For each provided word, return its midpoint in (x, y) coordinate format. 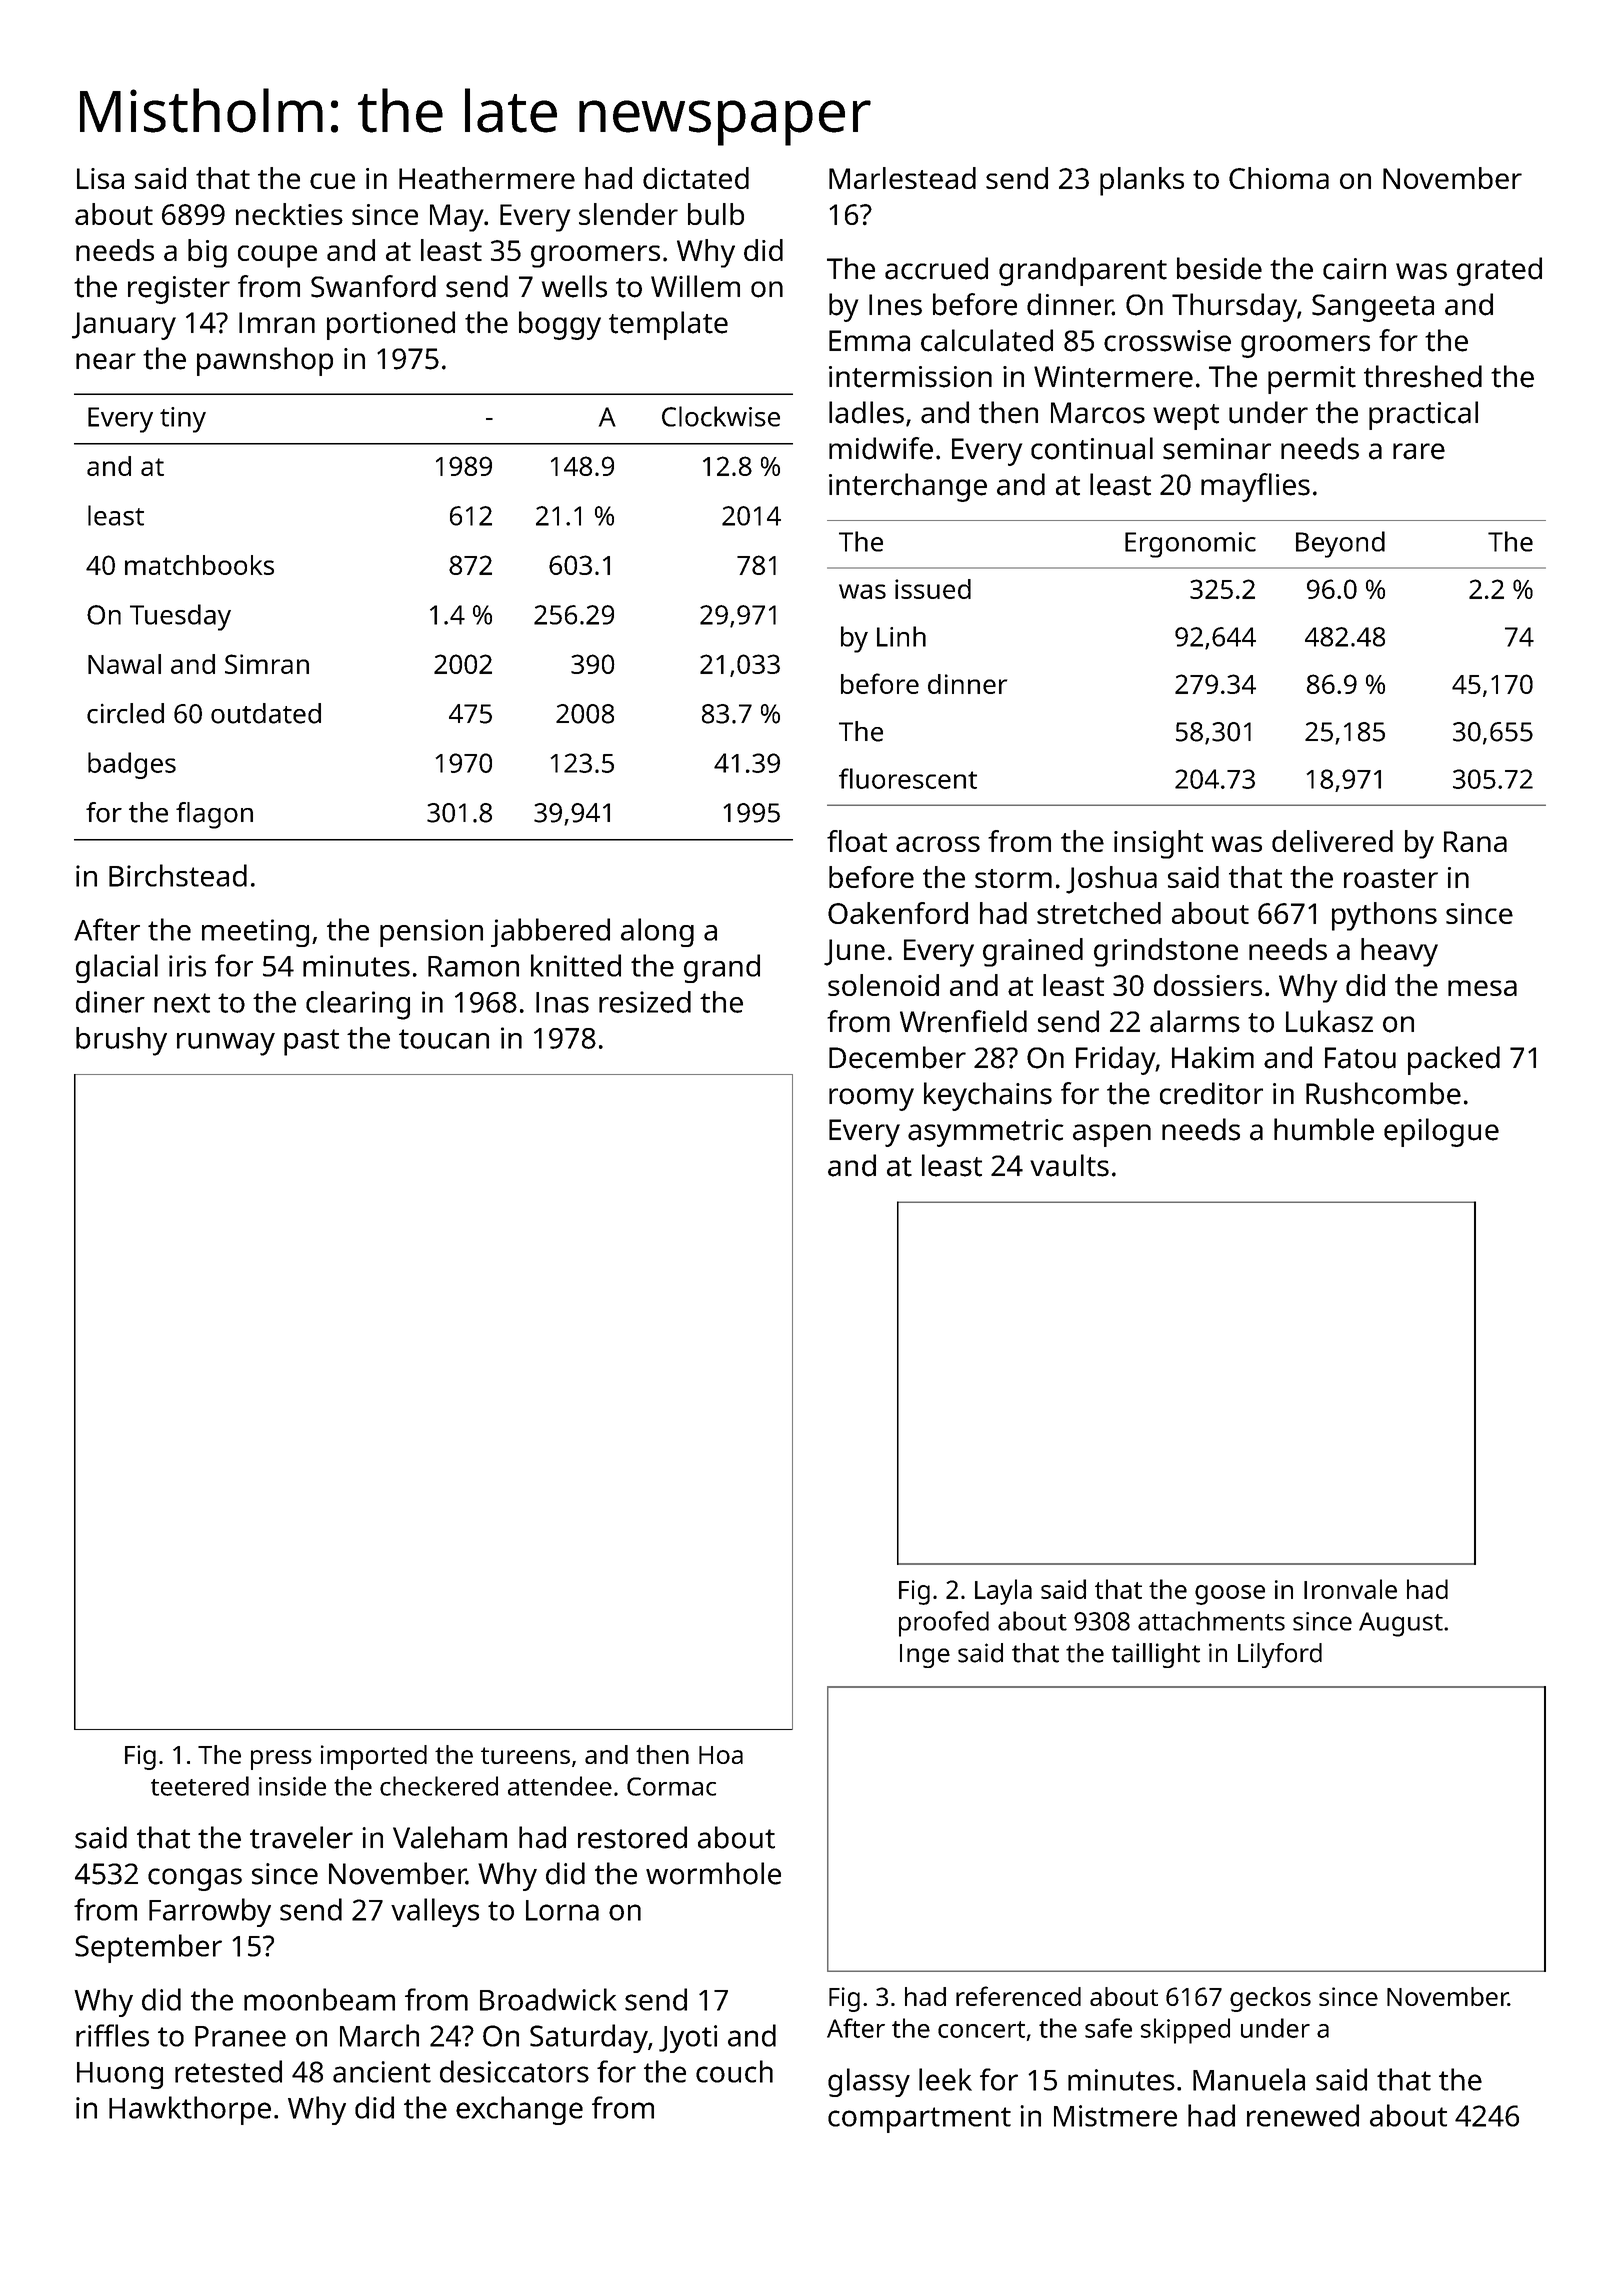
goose (1230, 1595)
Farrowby (210, 1912)
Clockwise (721, 416)
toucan (444, 1039)
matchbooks (199, 565)
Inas (562, 1002)
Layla (1003, 1592)
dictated (696, 178)
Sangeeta (1373, 308)
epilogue (1441, 1132)
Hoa (721, 1755)
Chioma (1279, 178)
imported (374, 1757)
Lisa (100, 178)
